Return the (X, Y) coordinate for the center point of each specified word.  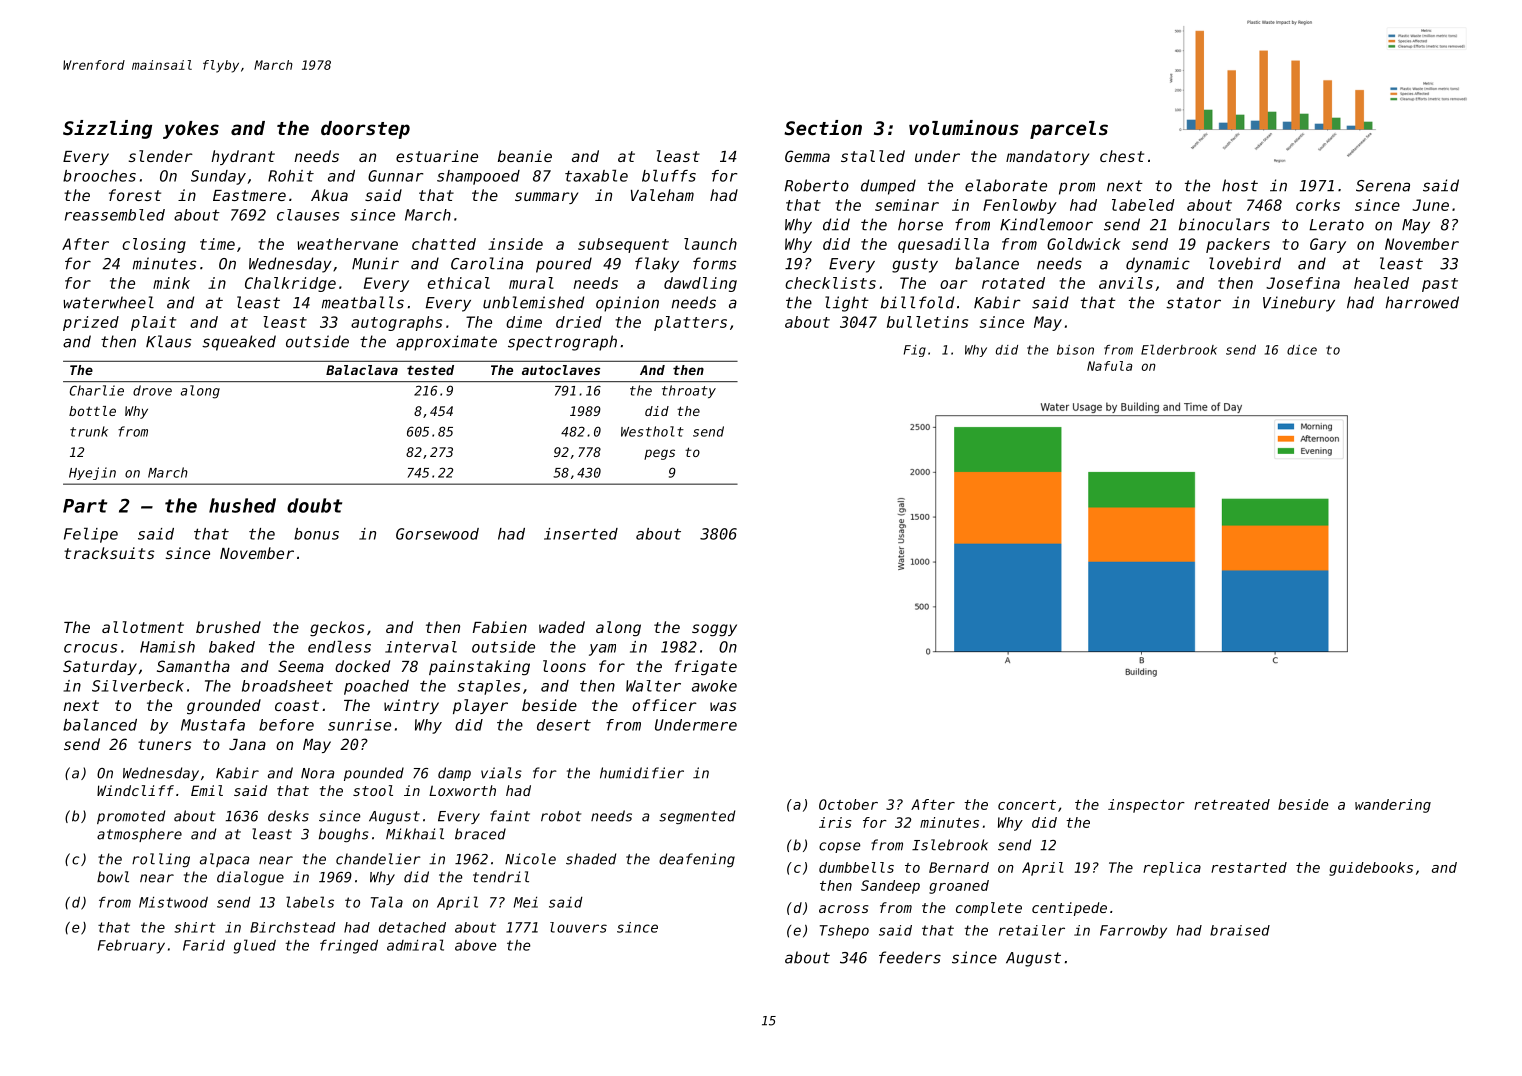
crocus (90, 648)
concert (1027, 805)
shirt (195, 927)
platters (690, 323)
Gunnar (395, 176)
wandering (1393, 806)
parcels (1069, 130)
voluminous (964, 127)
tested (430, 370)
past (1440, 285)
